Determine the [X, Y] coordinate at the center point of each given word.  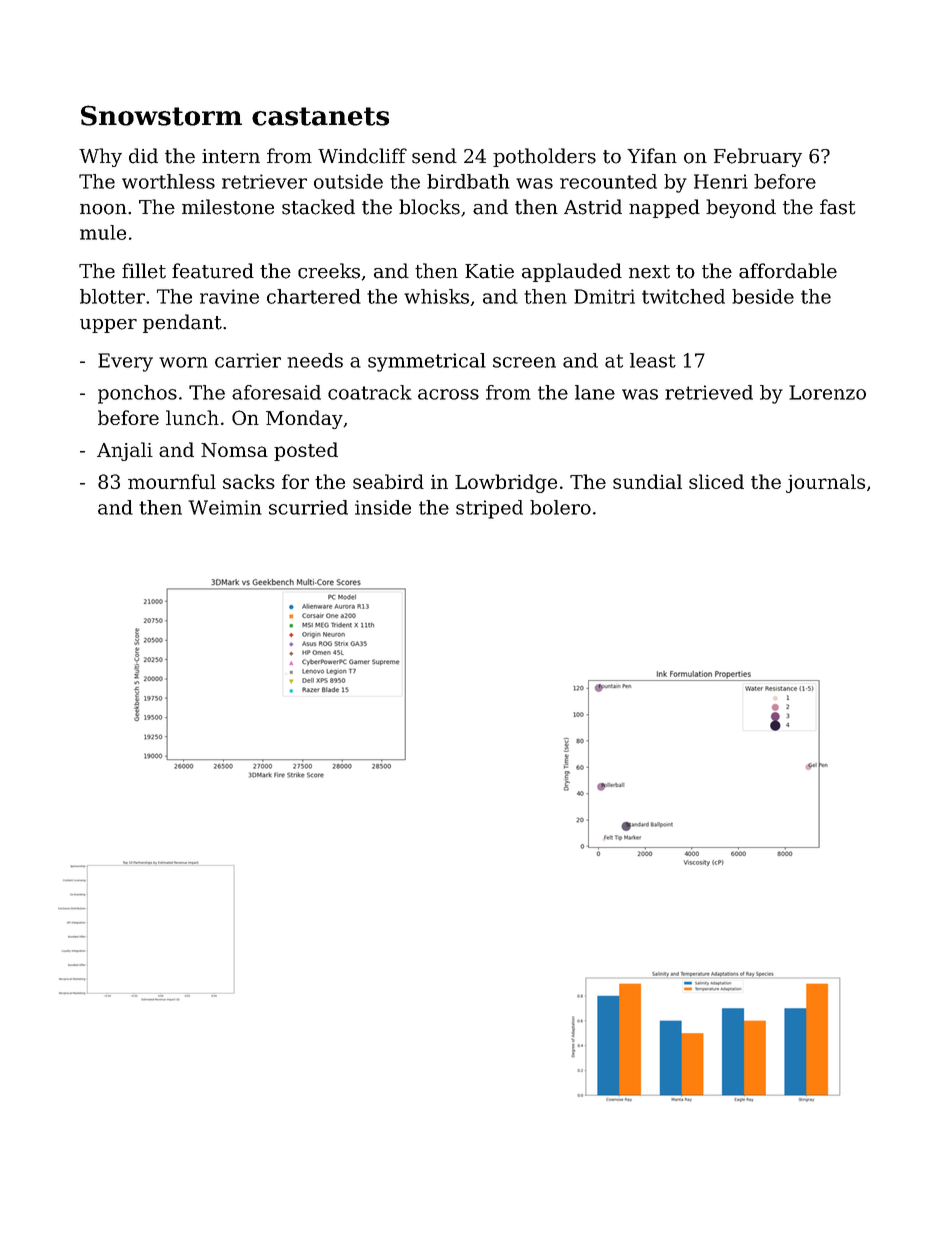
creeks [329, 271]
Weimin [225, 507]
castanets [320, 116]
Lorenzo [827, 392]
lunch [192, 417]
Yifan [652, 156]
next [649, 272]
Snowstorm [161, 115]
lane [595, 392]
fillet [144, 271]
